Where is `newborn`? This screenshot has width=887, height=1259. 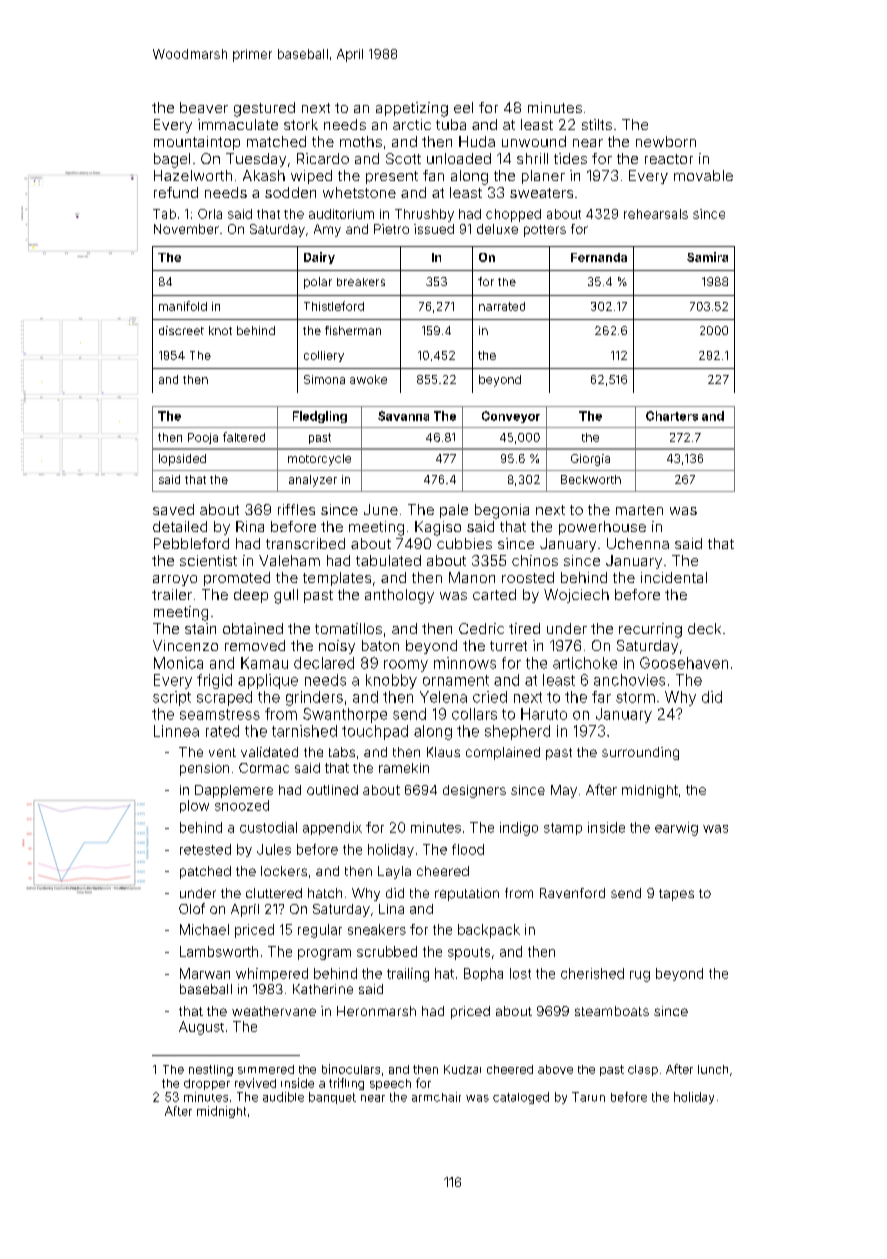
newborn is located at coordinates (666, 141).
